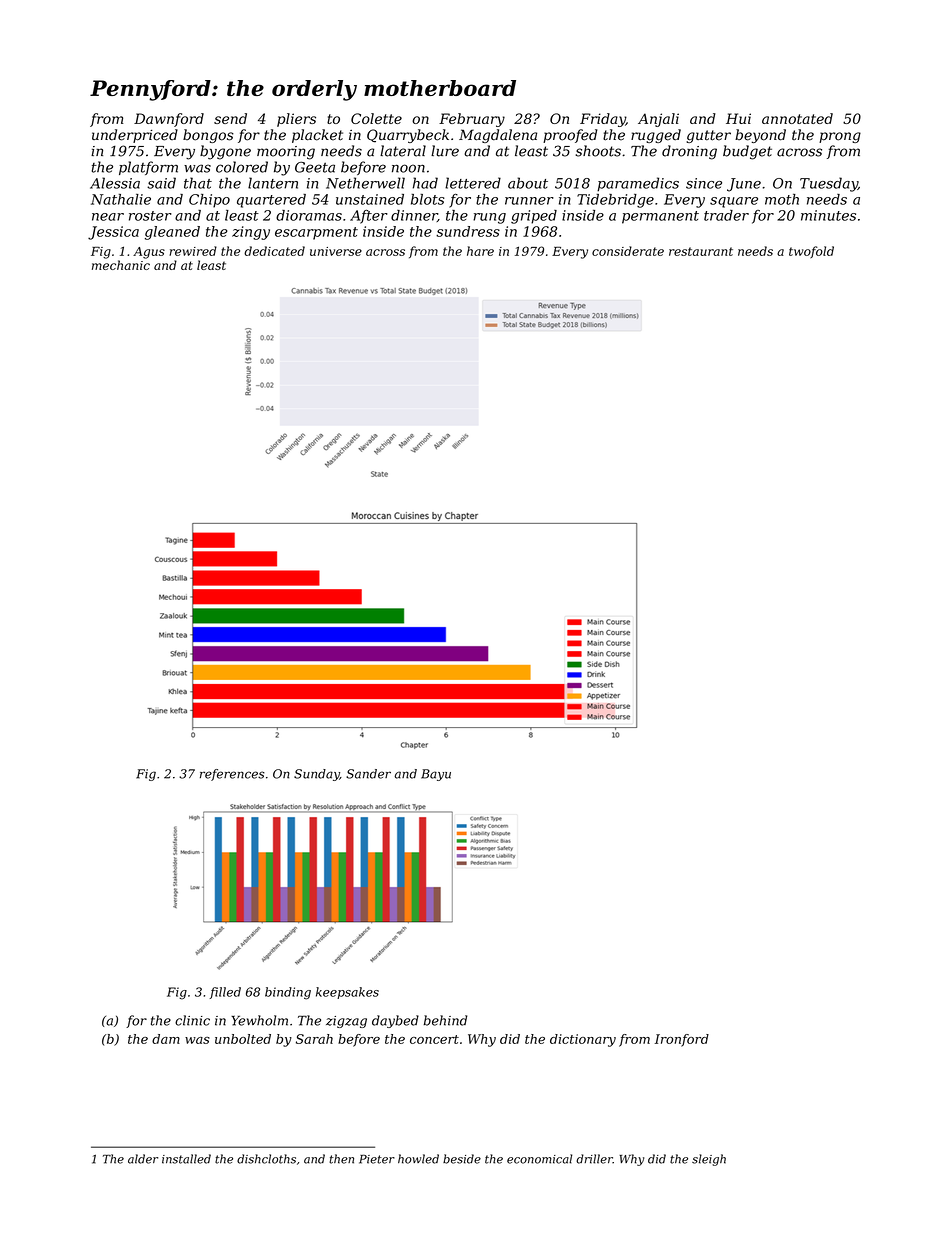 The height and width of the screenshot is (1233, 952). What do you see at coordinates (656, 136) in the screenshot?
I see `rugged` at bounding box center [656, 136].
